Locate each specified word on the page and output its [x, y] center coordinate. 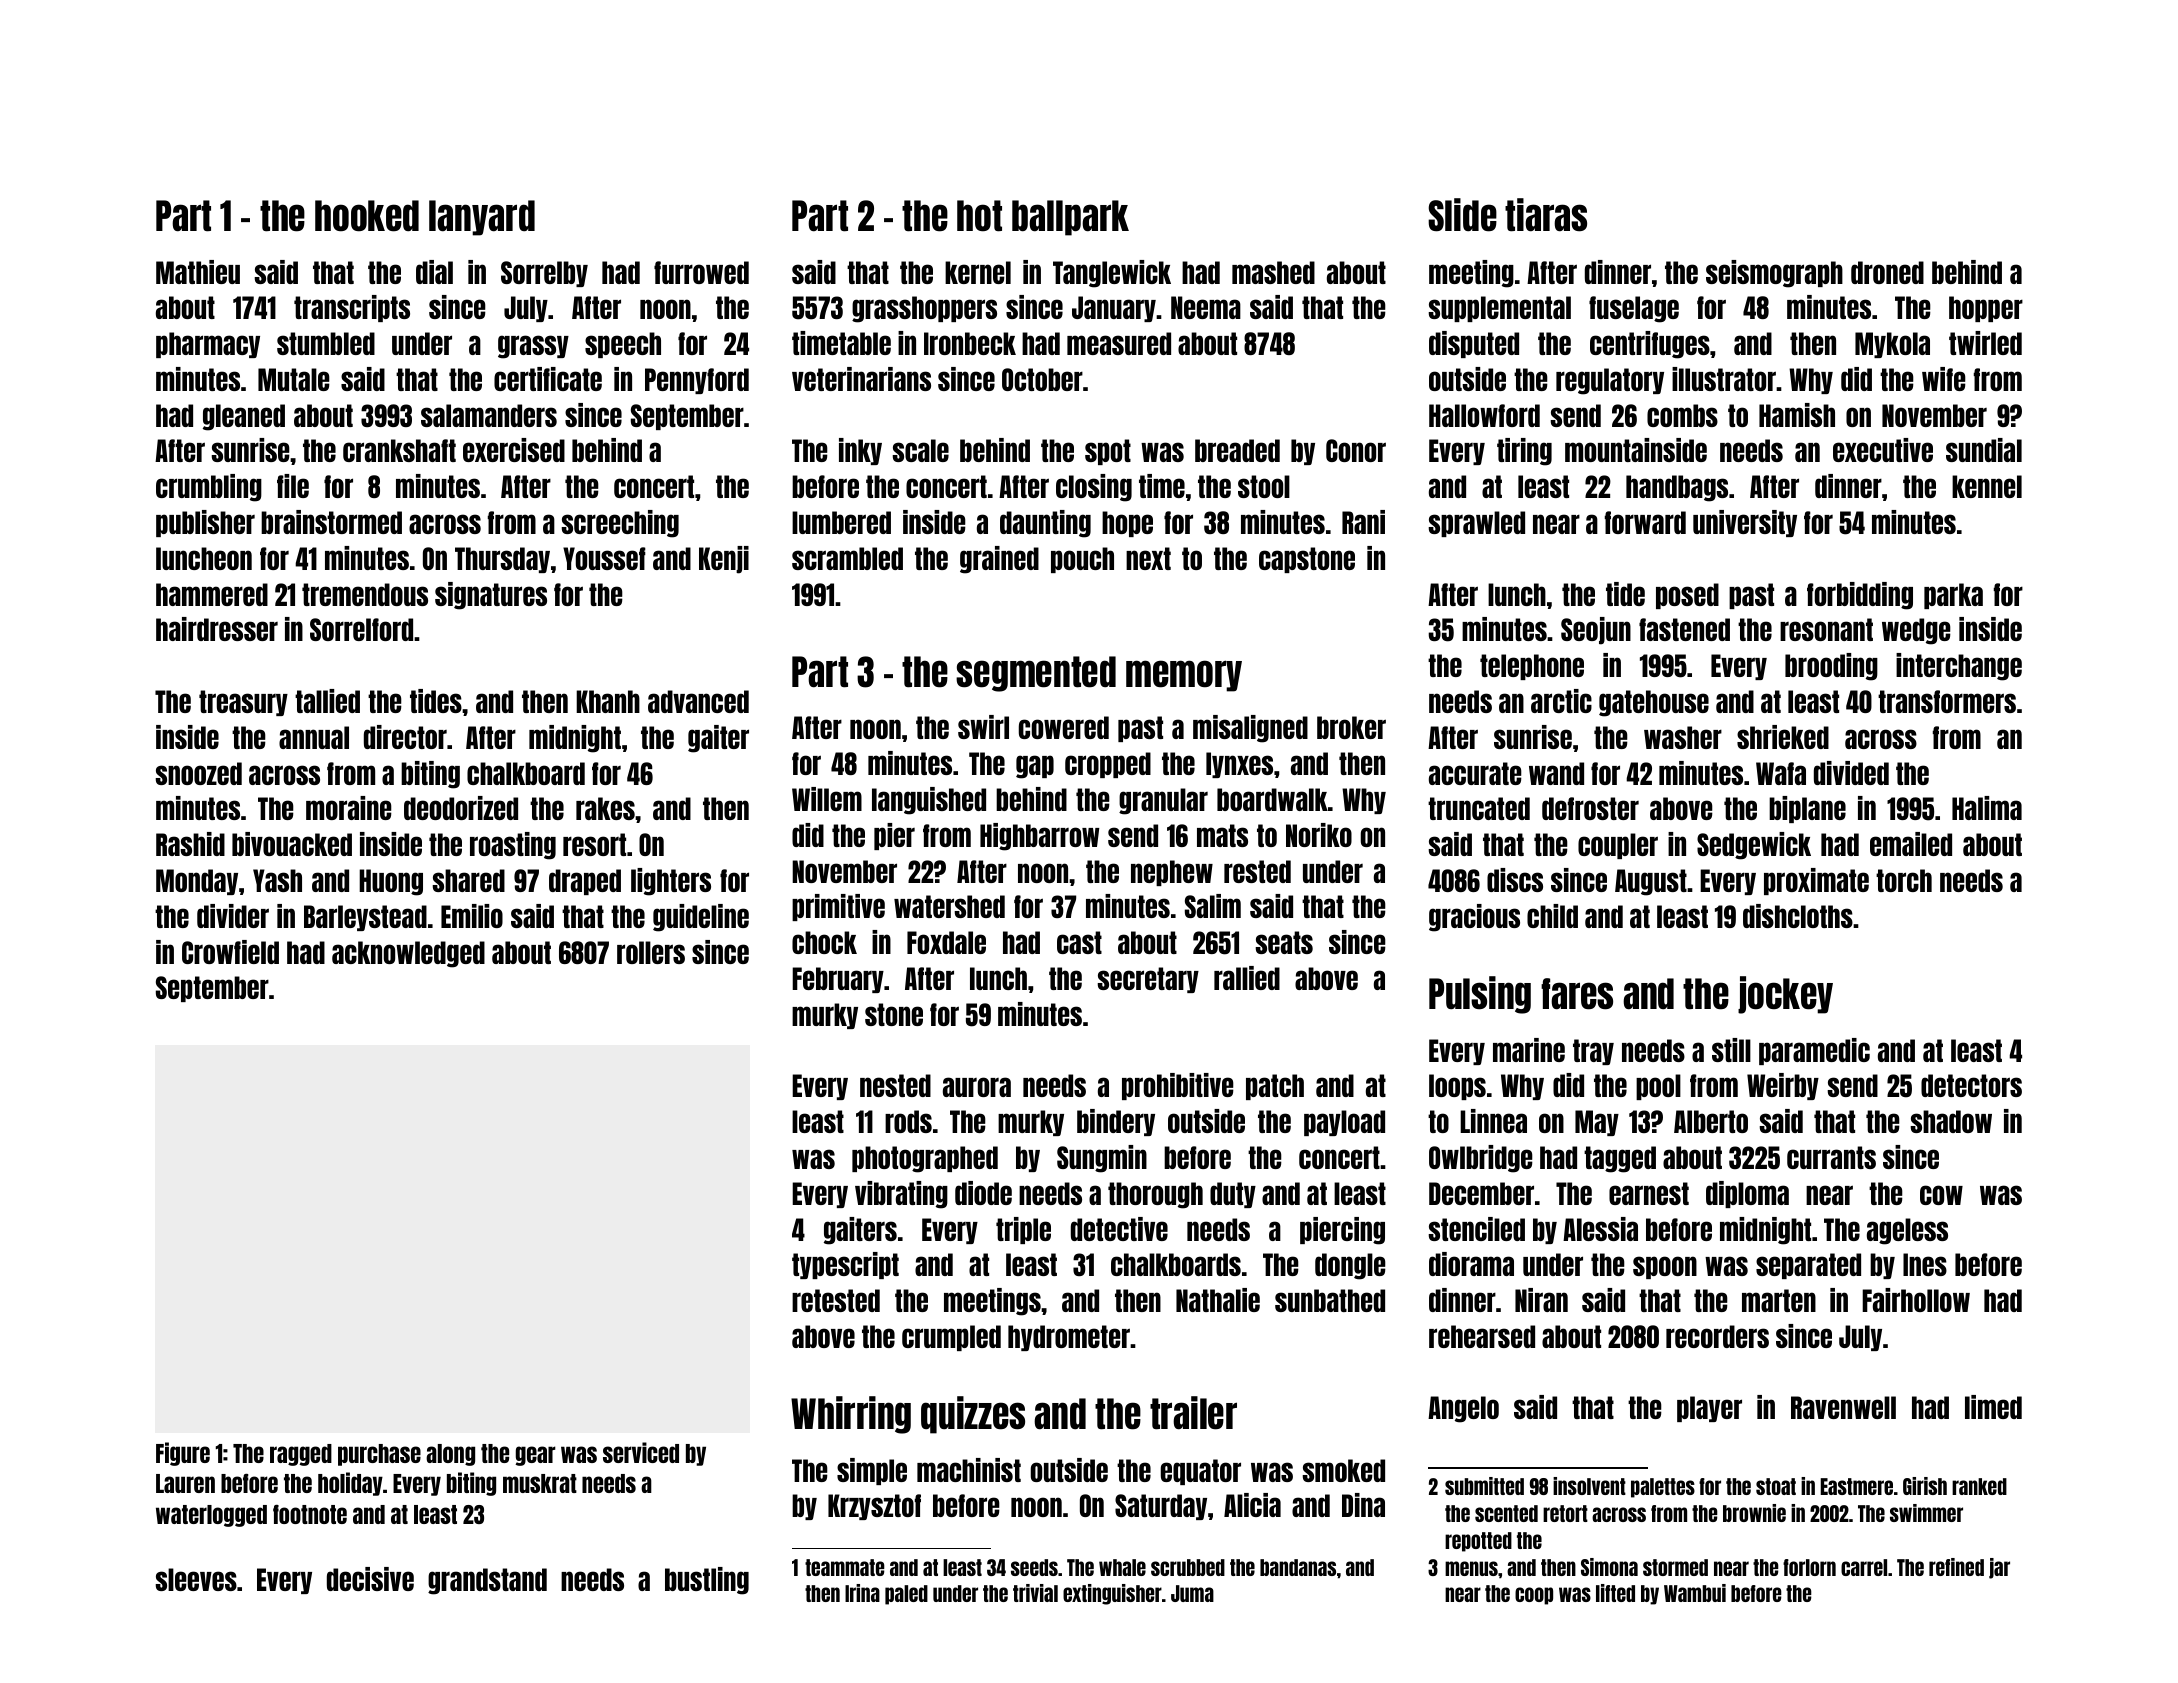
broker [1351, 727]
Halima [1987, 808]
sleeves [196, 1579]
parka [1953, 596]
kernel [978, 272]
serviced [641, 1452]
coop [1534, 1596]
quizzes [973, 1415]
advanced [698, 701]
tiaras [1546, 215]
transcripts [352, 308]
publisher [205, 523]
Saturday [1161, 1507]
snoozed [198, 773]
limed [1993, 1407]
